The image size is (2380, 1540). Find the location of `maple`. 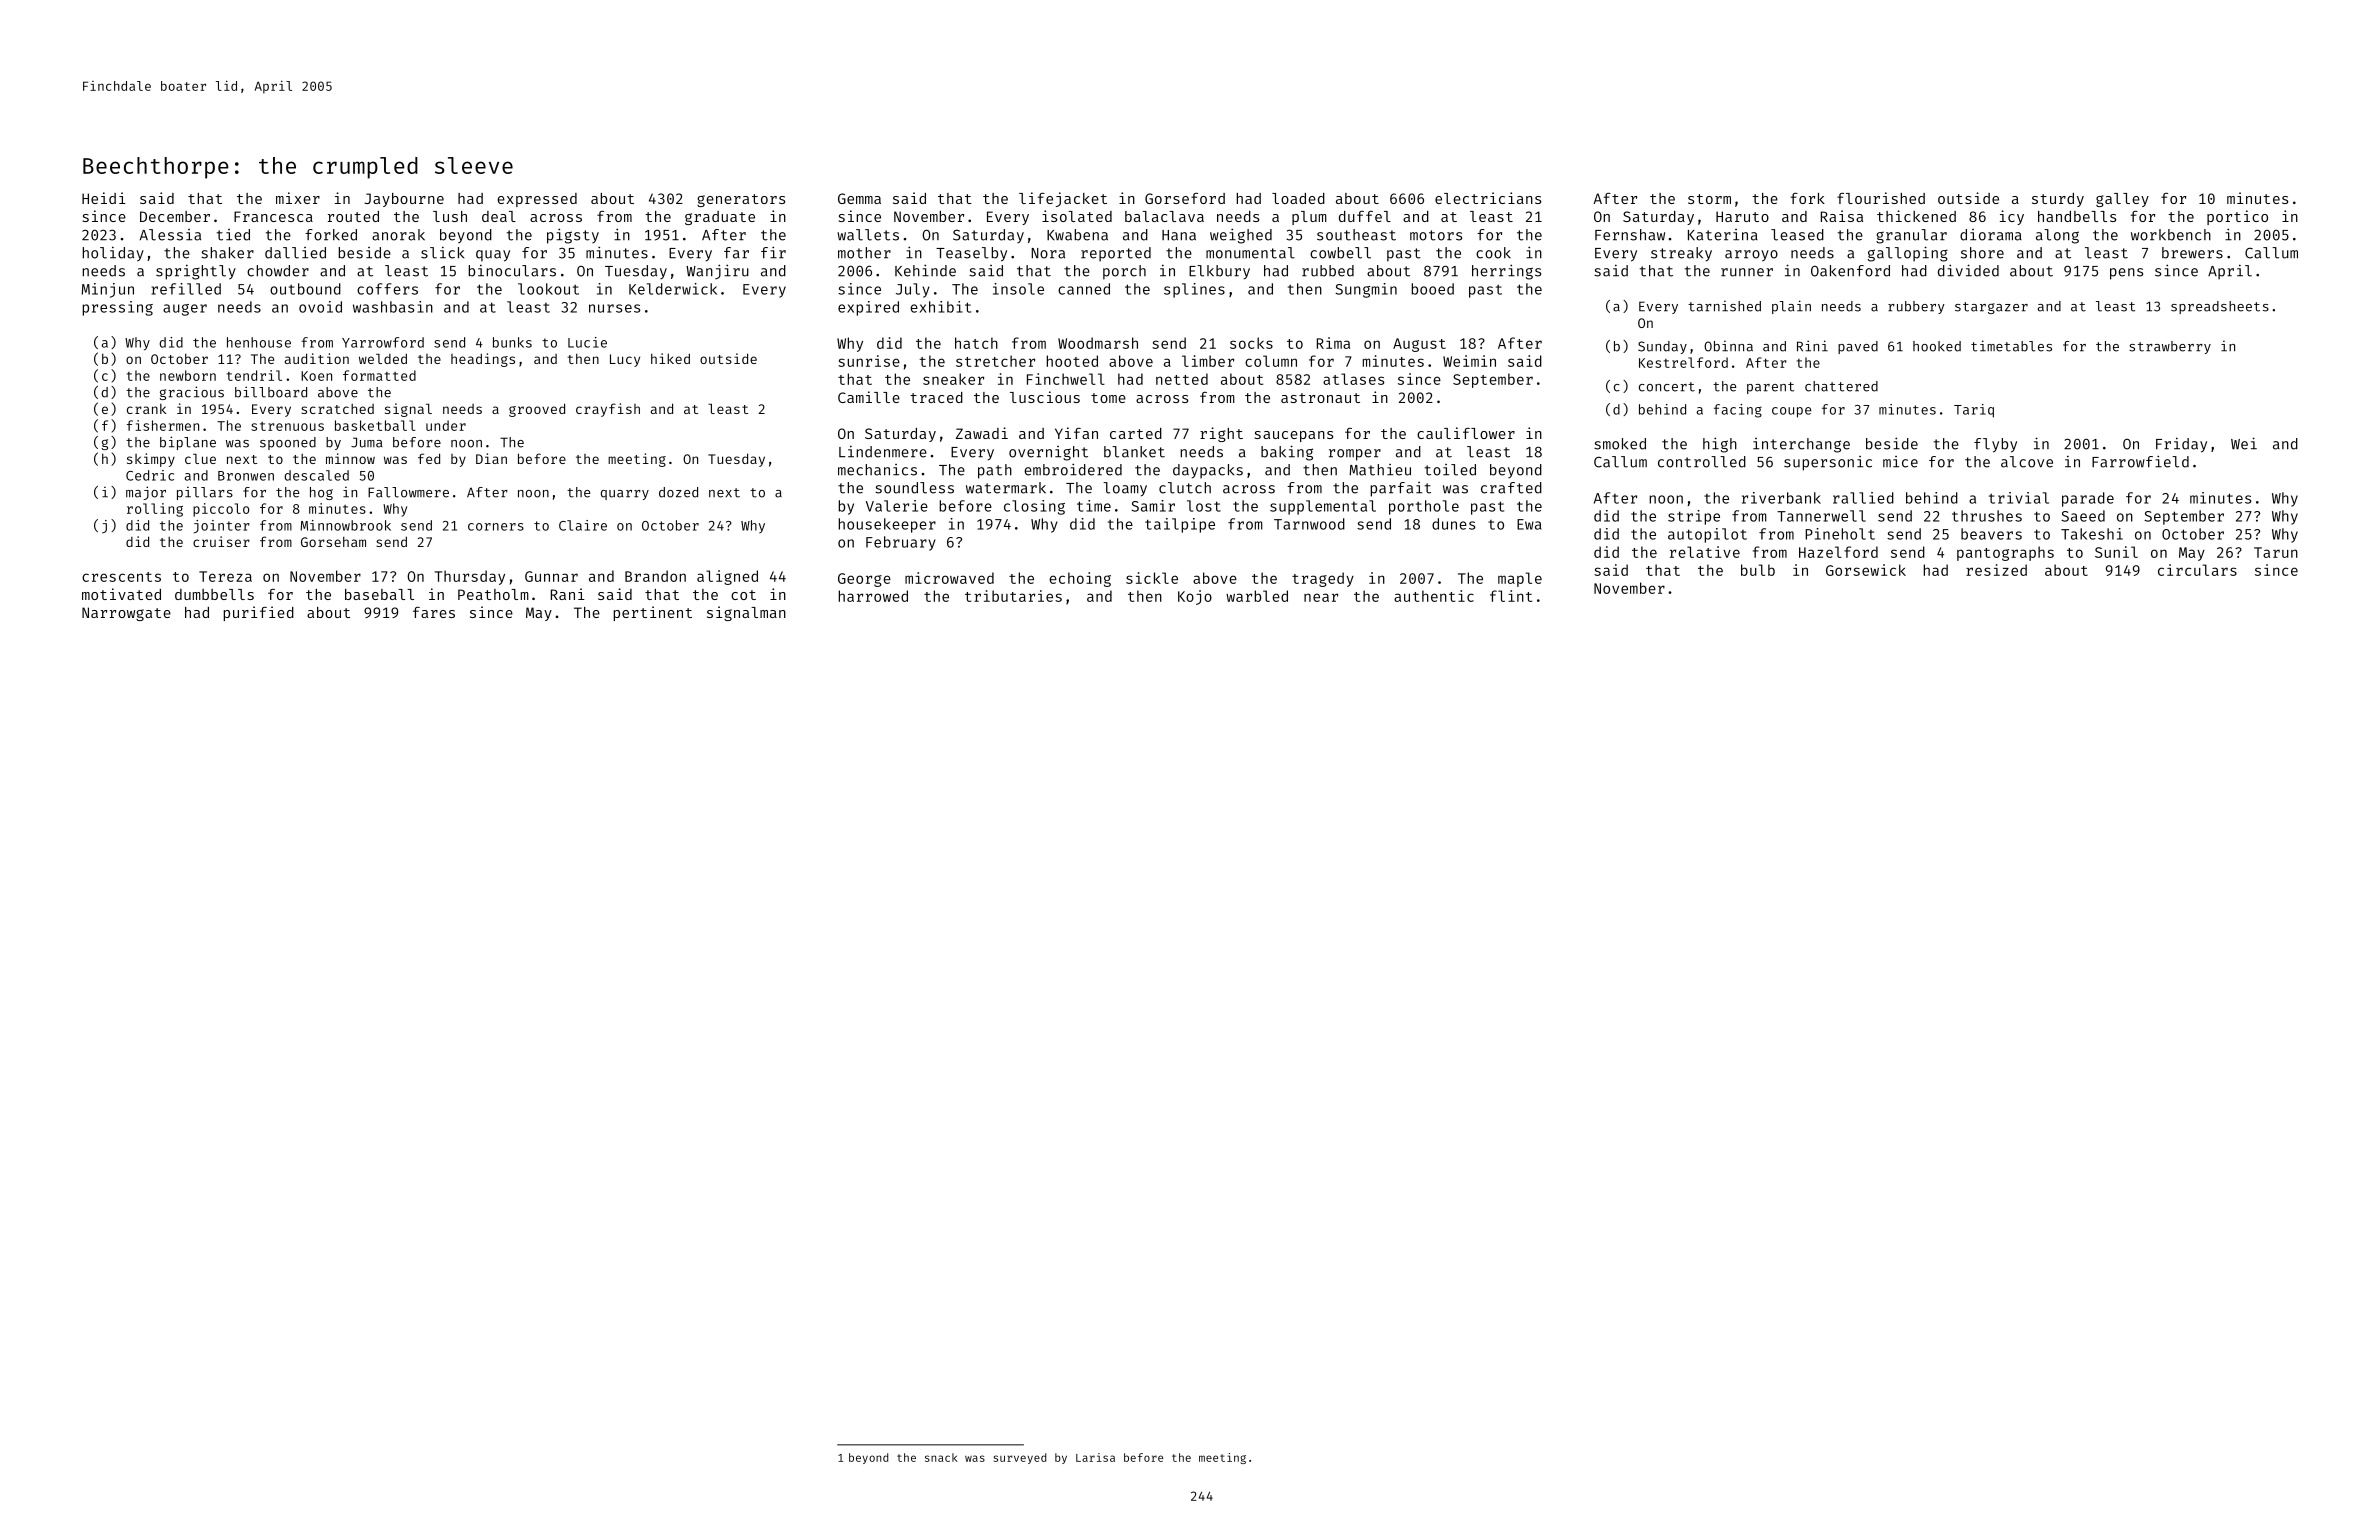

maple is located at coordinates (1520, 579).
